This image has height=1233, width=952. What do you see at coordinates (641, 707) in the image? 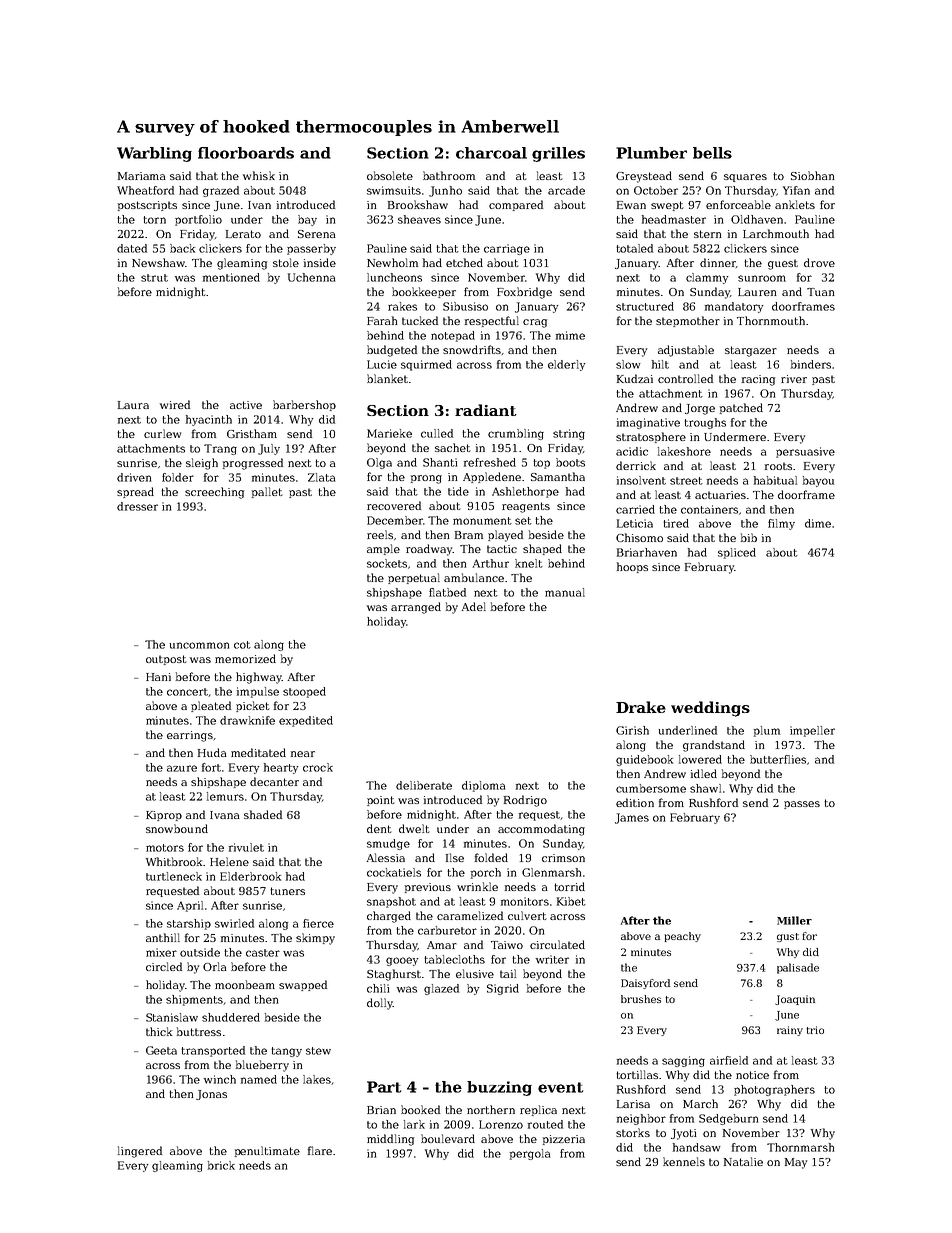
I see `Drake` at bounding box center [641, 707].
